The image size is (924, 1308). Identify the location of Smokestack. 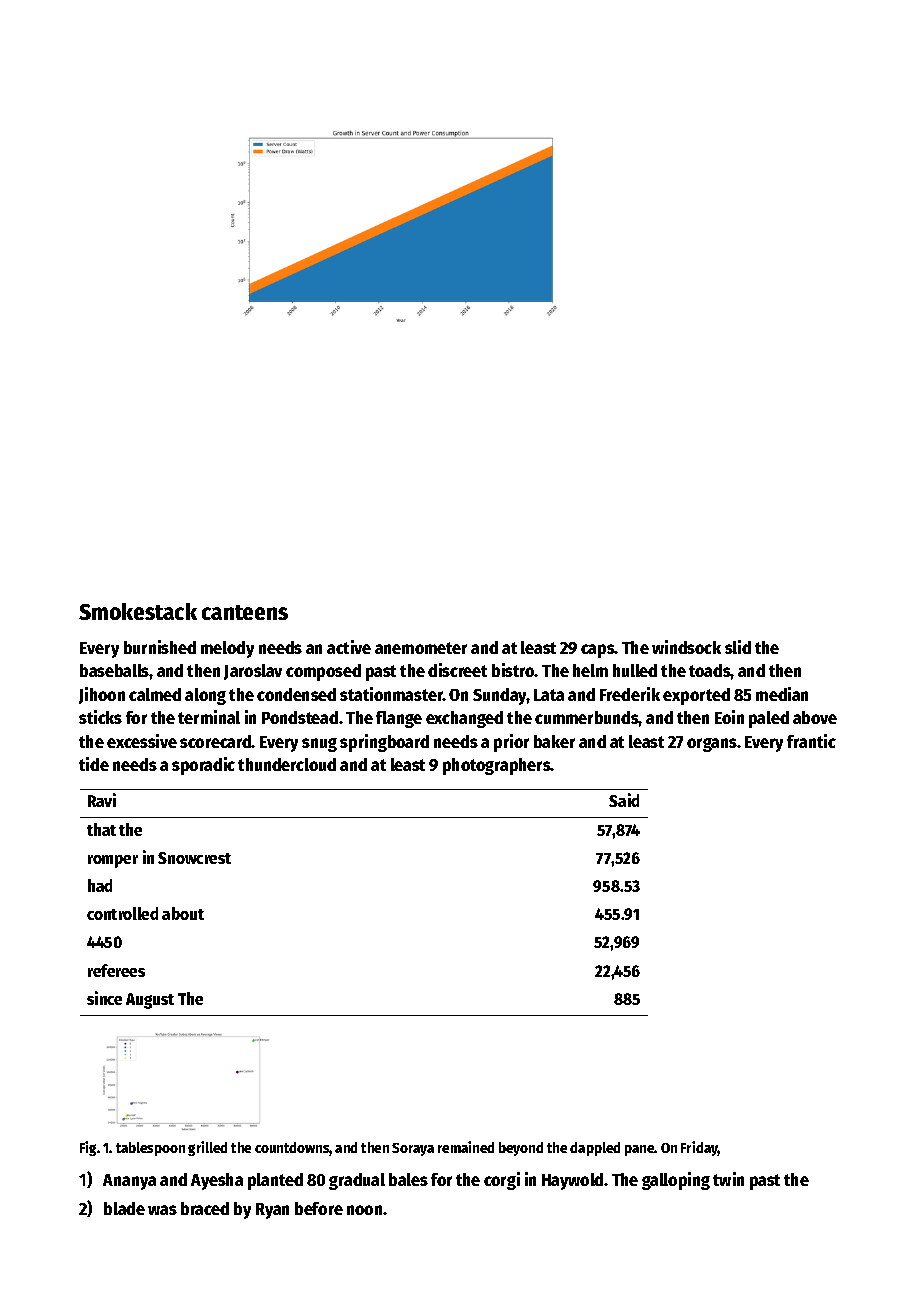
(138, 611).
